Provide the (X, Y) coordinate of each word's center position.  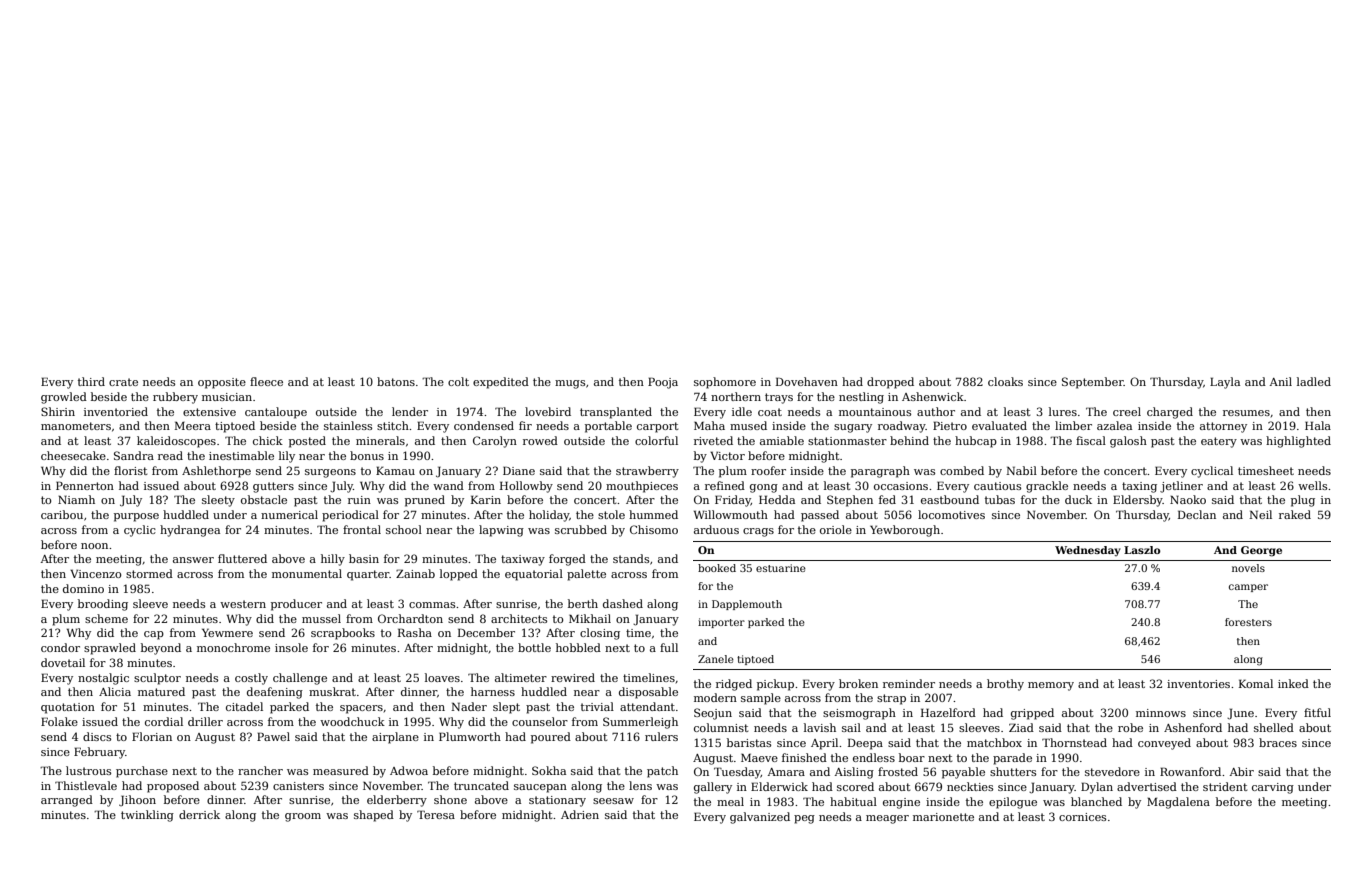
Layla (1225, 383)
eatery (1219, 442)
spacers (361, 709)
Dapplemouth (747, 605)
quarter (368, 575)
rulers (661, 736)
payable (963, 773)
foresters (1248, 622)
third (91, 381)
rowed (540, 440)
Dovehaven (807, 381)
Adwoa (409, 770)
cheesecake (73, 455)
